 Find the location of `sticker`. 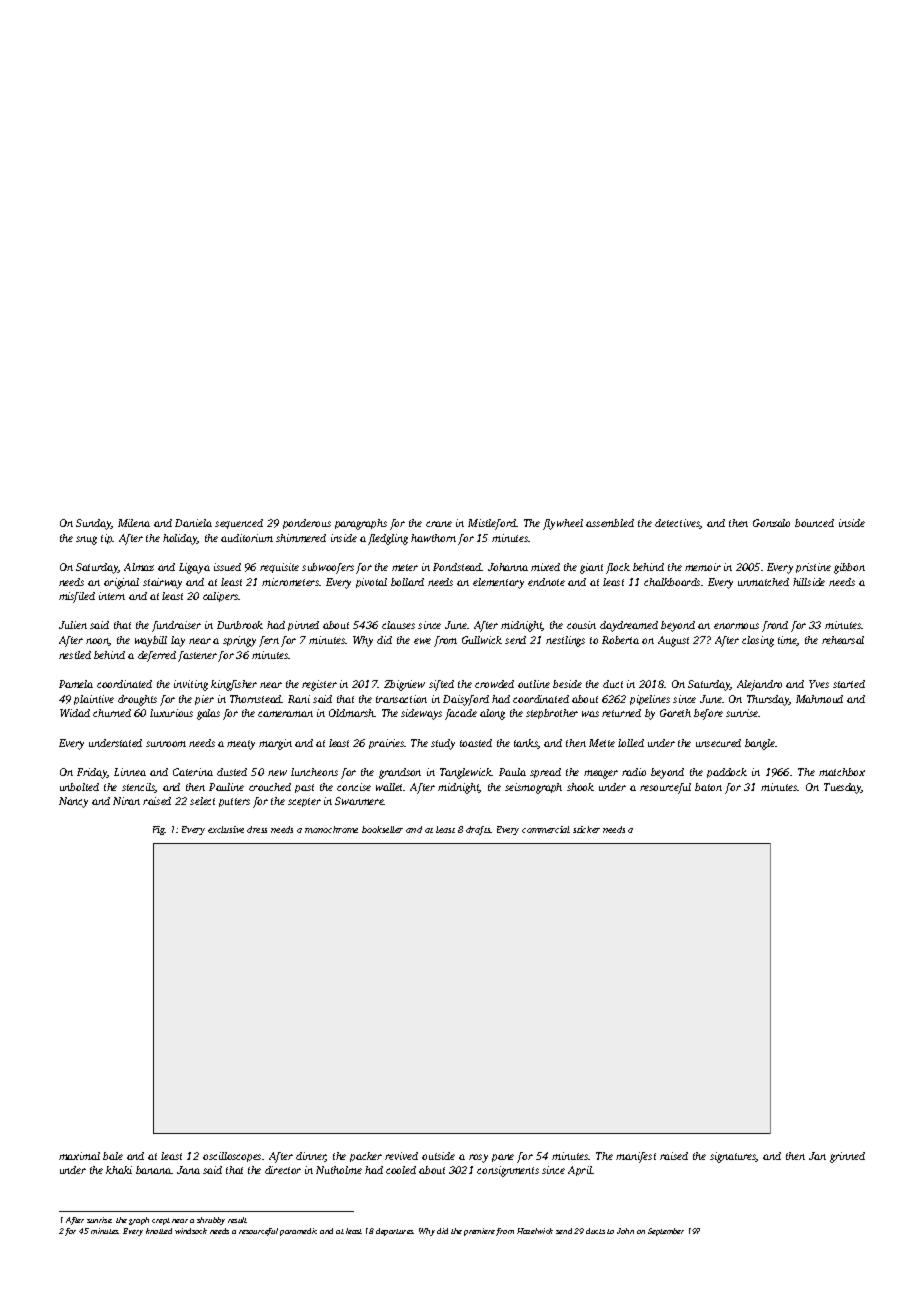

sticker is located at coordinates (586, 829).
